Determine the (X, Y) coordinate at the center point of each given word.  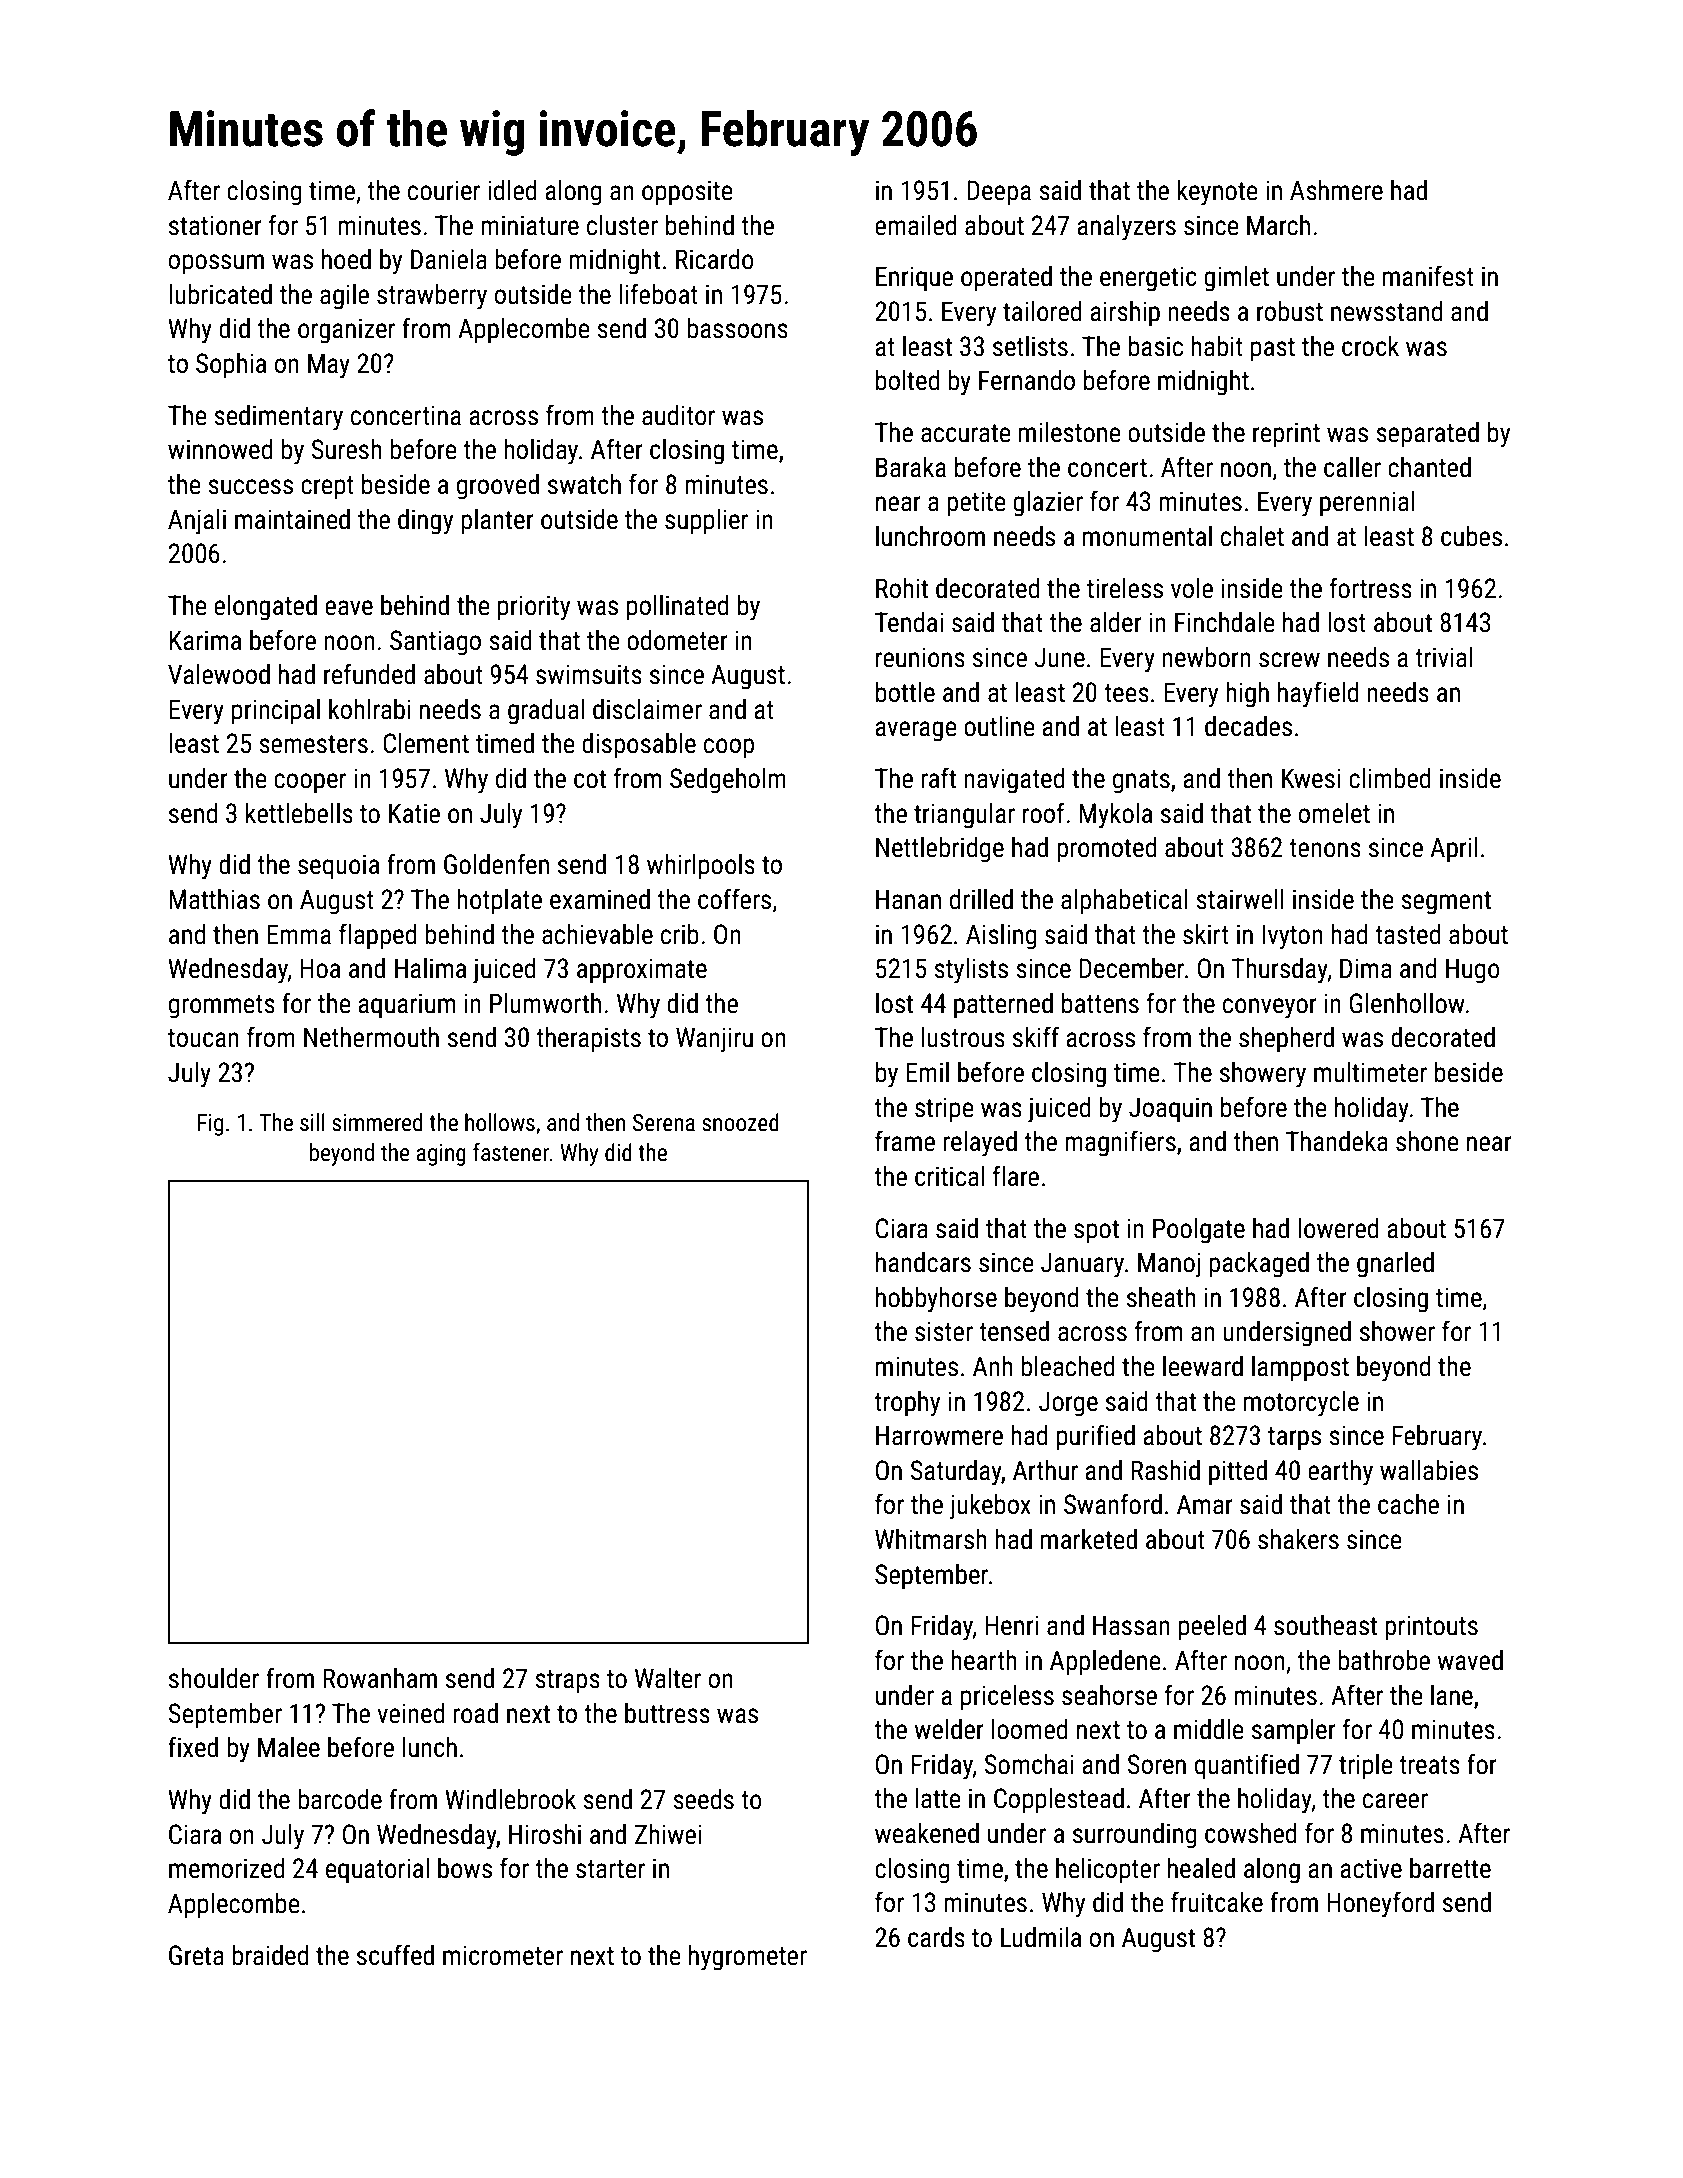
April (1454, 850)
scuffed (395, 1955)
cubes (1471, 536)
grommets (222, 1007)
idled (512, 190)
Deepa (999, 193)
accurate (966, 433)
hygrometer (748, 1958)
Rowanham (380, 1678)
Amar (1205, 1504)
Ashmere (1336, 190)
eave (349, 608)
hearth (984, 1660)
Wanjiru (714, 1040)
